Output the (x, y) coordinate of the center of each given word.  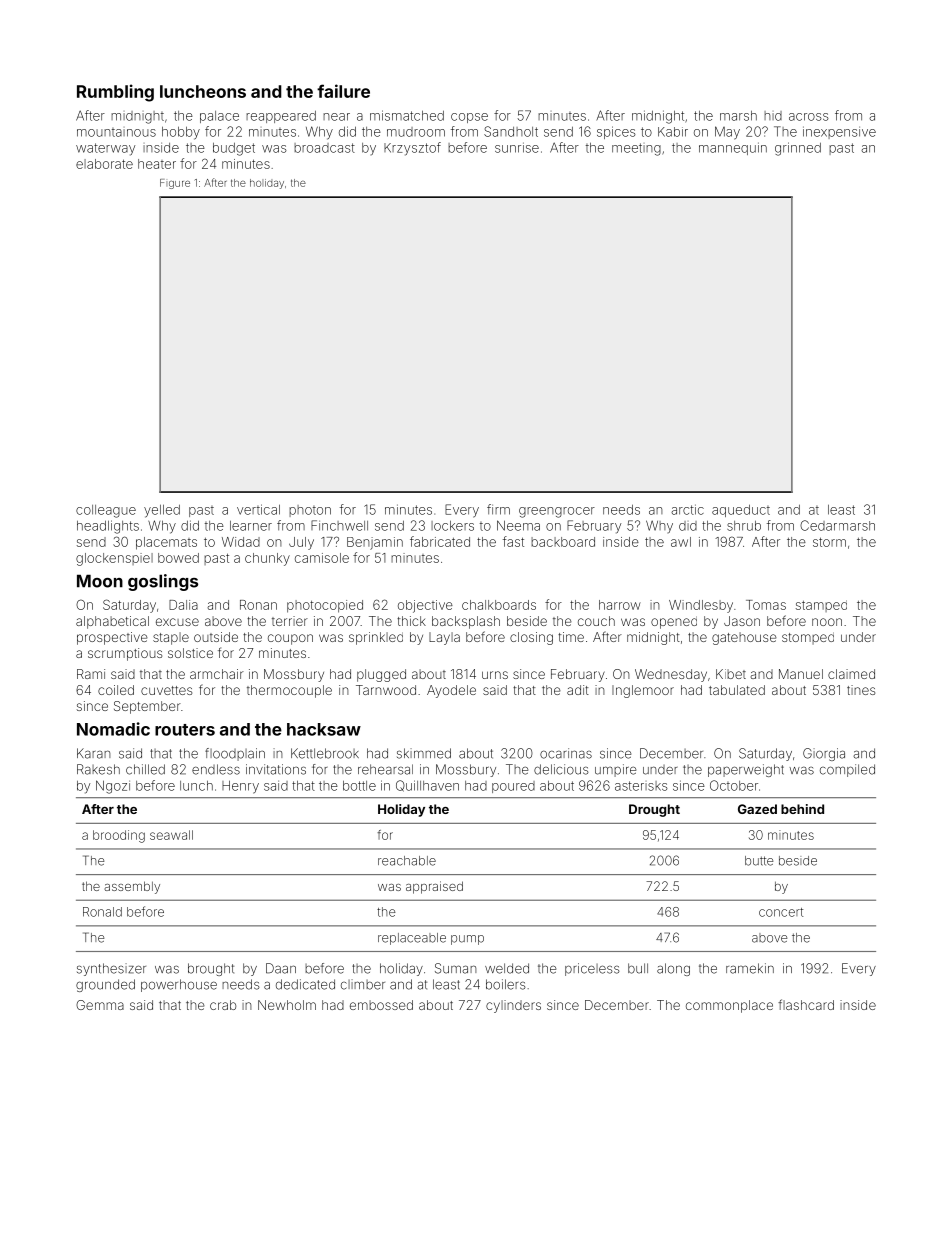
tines (861, 690)
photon (310, 511)
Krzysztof (412, 149)
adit (578, 690)
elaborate (104, 164)
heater (157, 164)
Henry (240, 787)
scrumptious (125, 654)
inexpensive (839, 132)
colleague (106, 511)
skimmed (424, 753)
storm (829, 542)
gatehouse (744, 638)
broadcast (324, 148)
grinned (798, 149)
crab (223, 1005)
